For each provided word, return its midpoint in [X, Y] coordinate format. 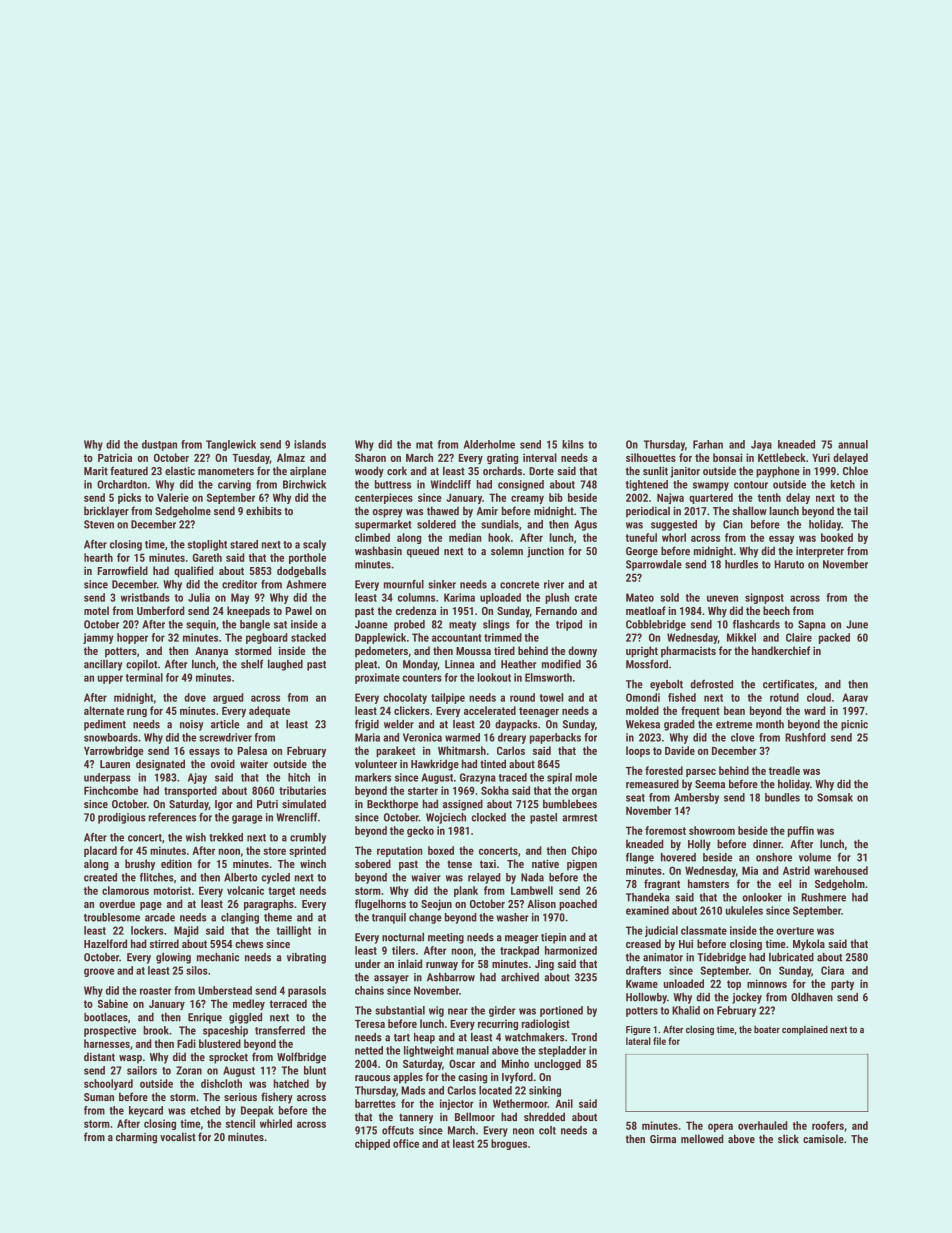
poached [578, 905]
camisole [823, 1138]
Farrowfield [123, 570]
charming [136, 1138]
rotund [784, 697]
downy [583, 652]
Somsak [835, 797]
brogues [509, 1144]
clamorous [125, 890]
